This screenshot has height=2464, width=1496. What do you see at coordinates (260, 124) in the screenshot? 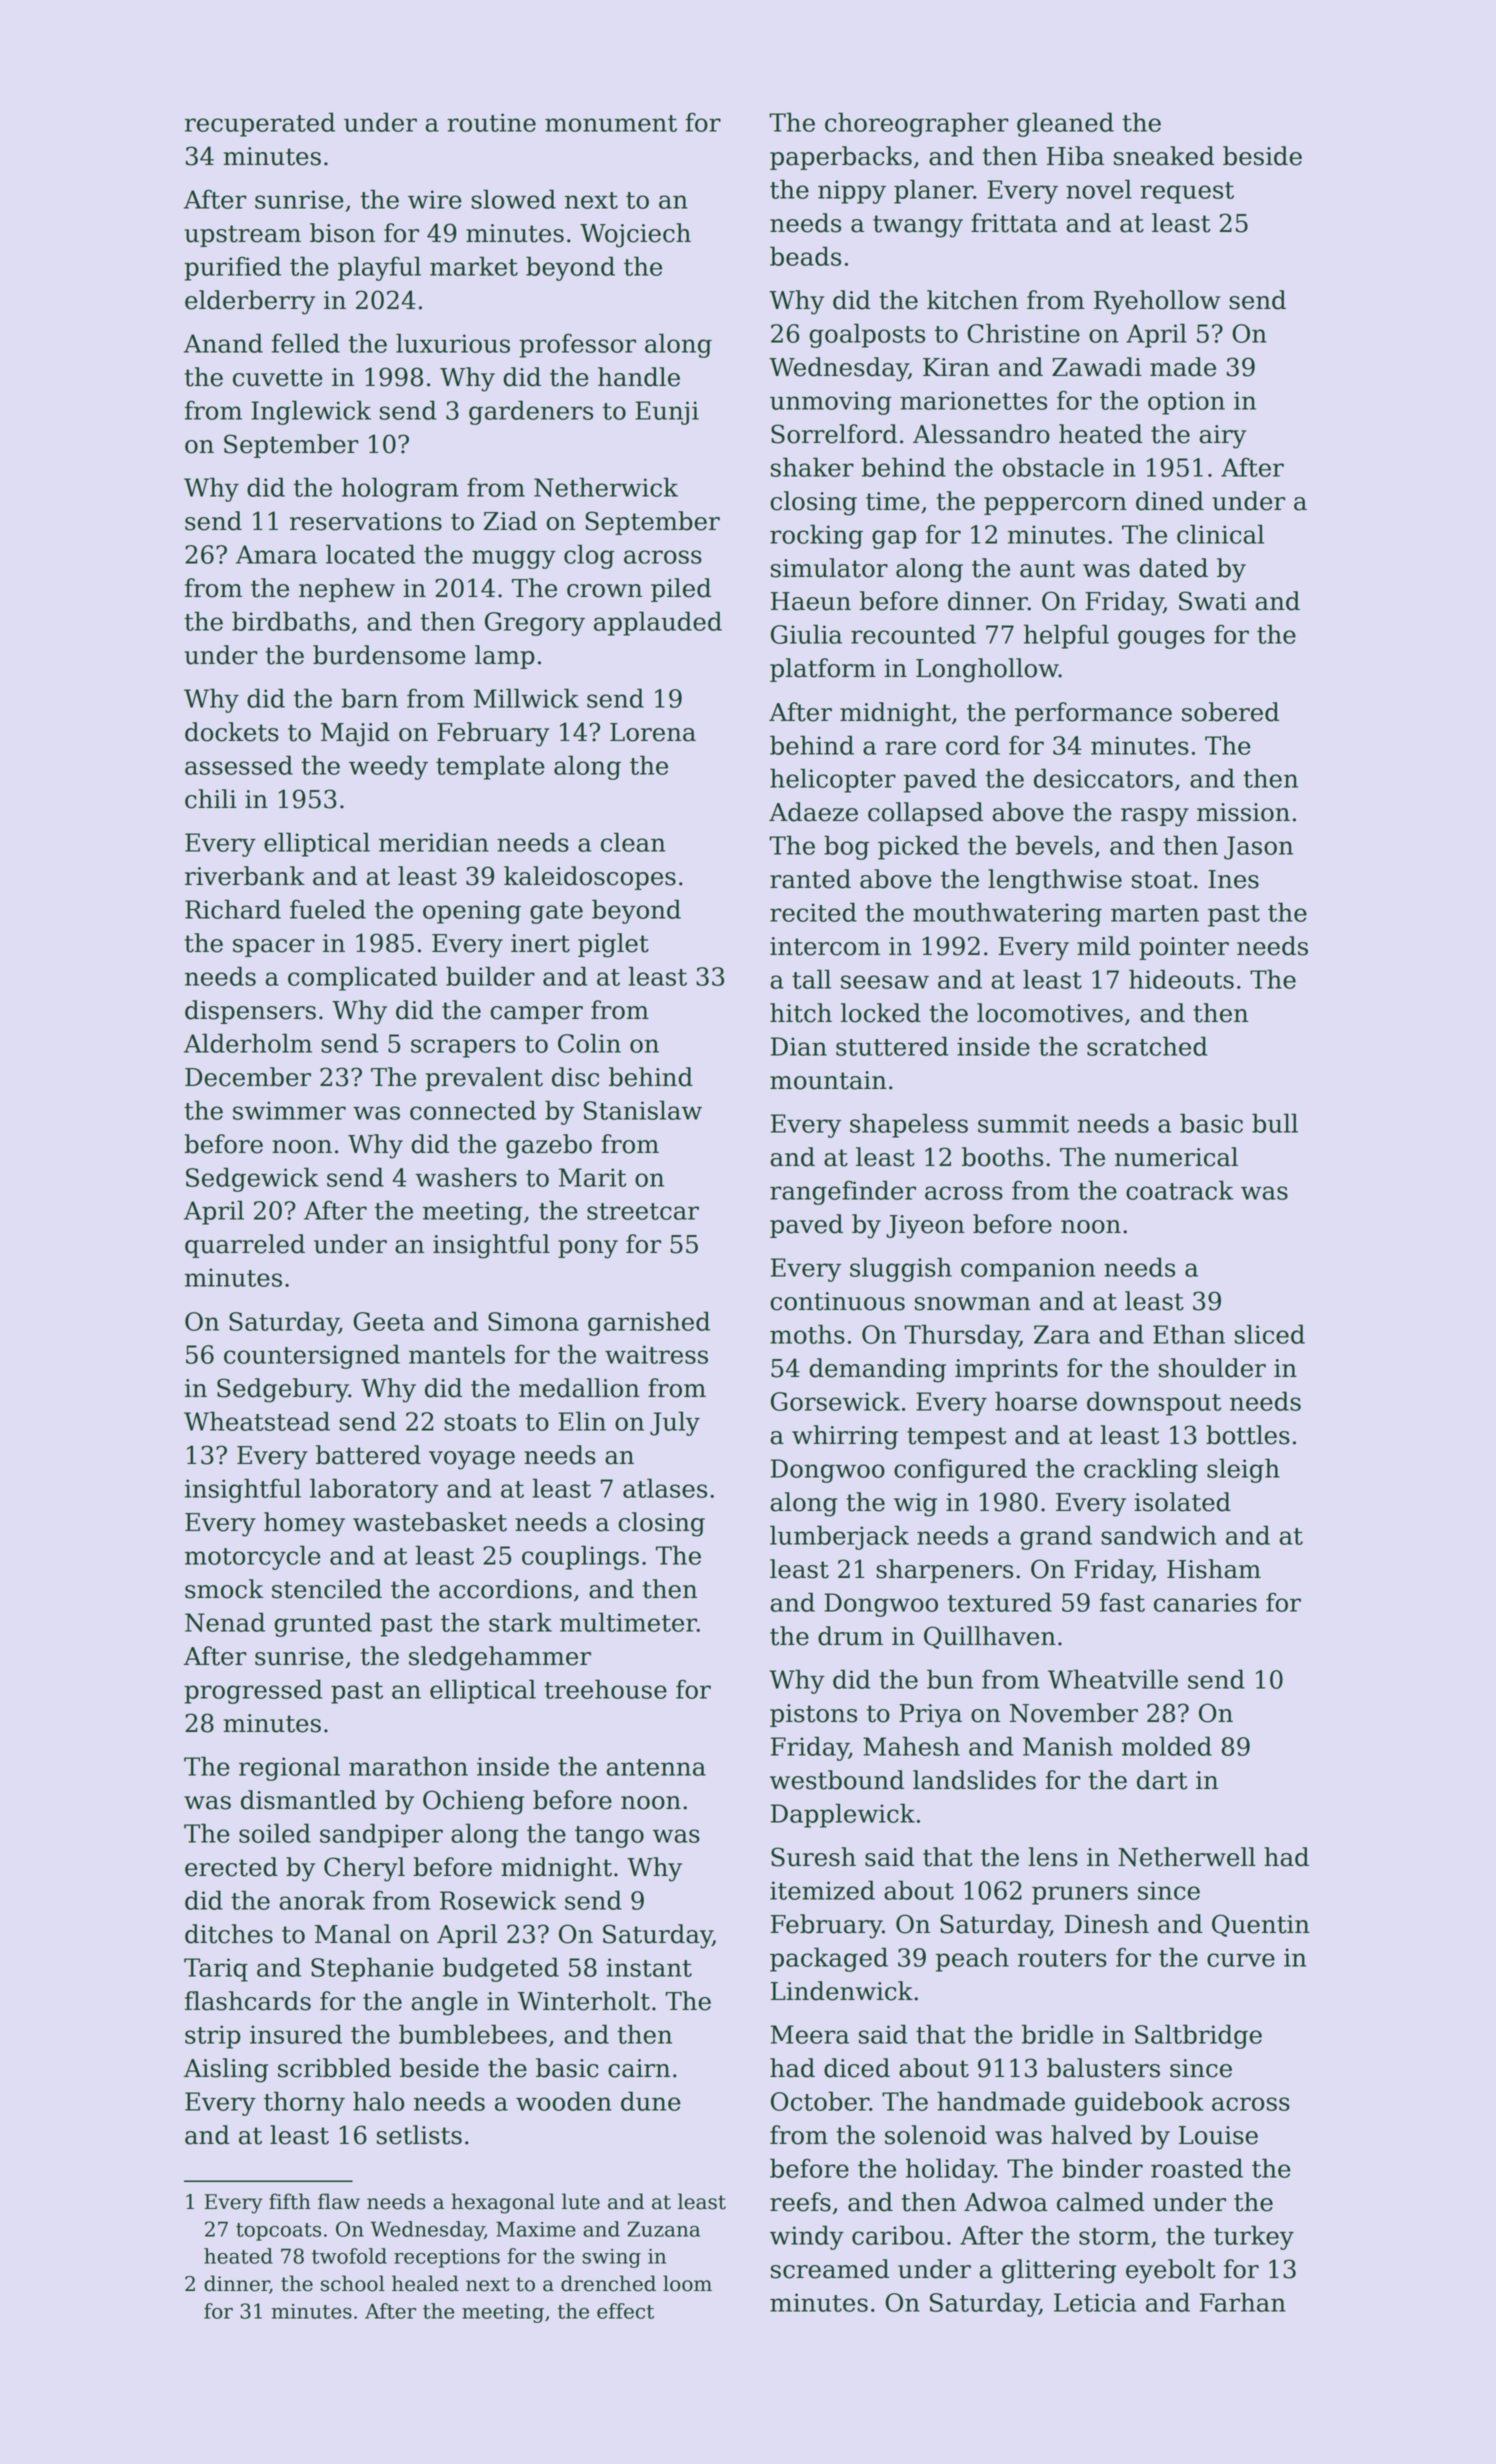
I see `recuperated` at bounding box center [260, 124].
